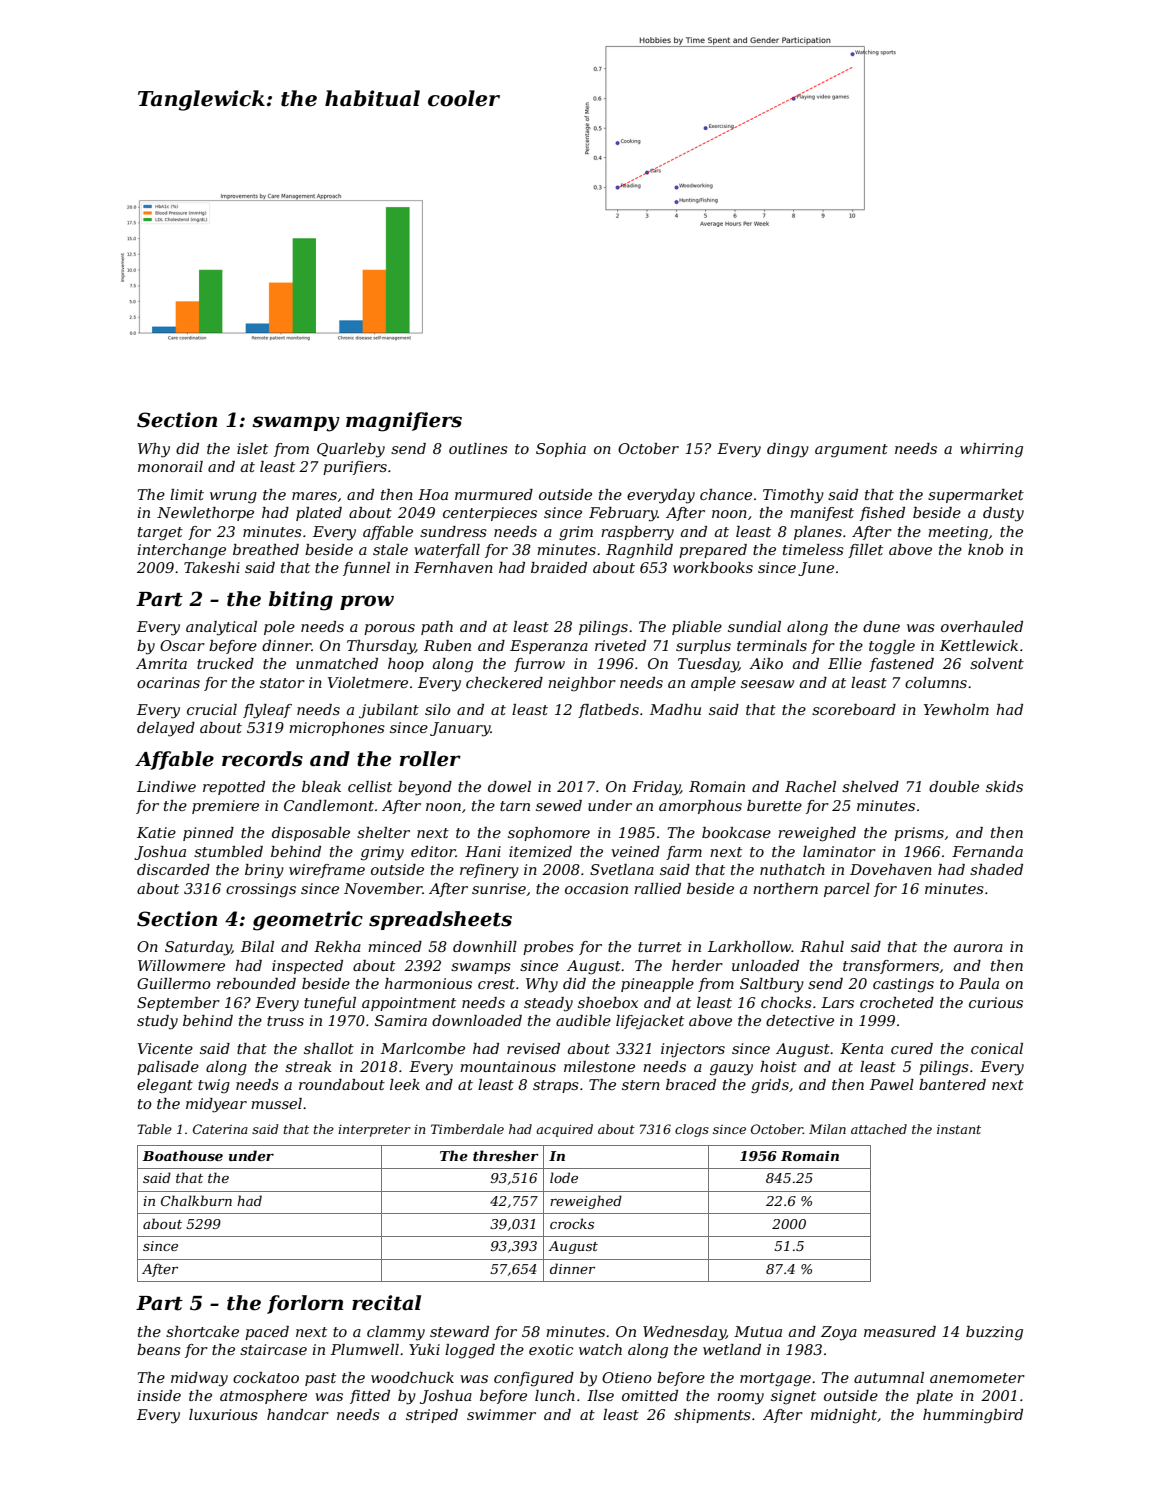  What do you see at coordinates (732, 1349) in the screenshot?
I see `wetland` at bounding box center [732, 1349].
